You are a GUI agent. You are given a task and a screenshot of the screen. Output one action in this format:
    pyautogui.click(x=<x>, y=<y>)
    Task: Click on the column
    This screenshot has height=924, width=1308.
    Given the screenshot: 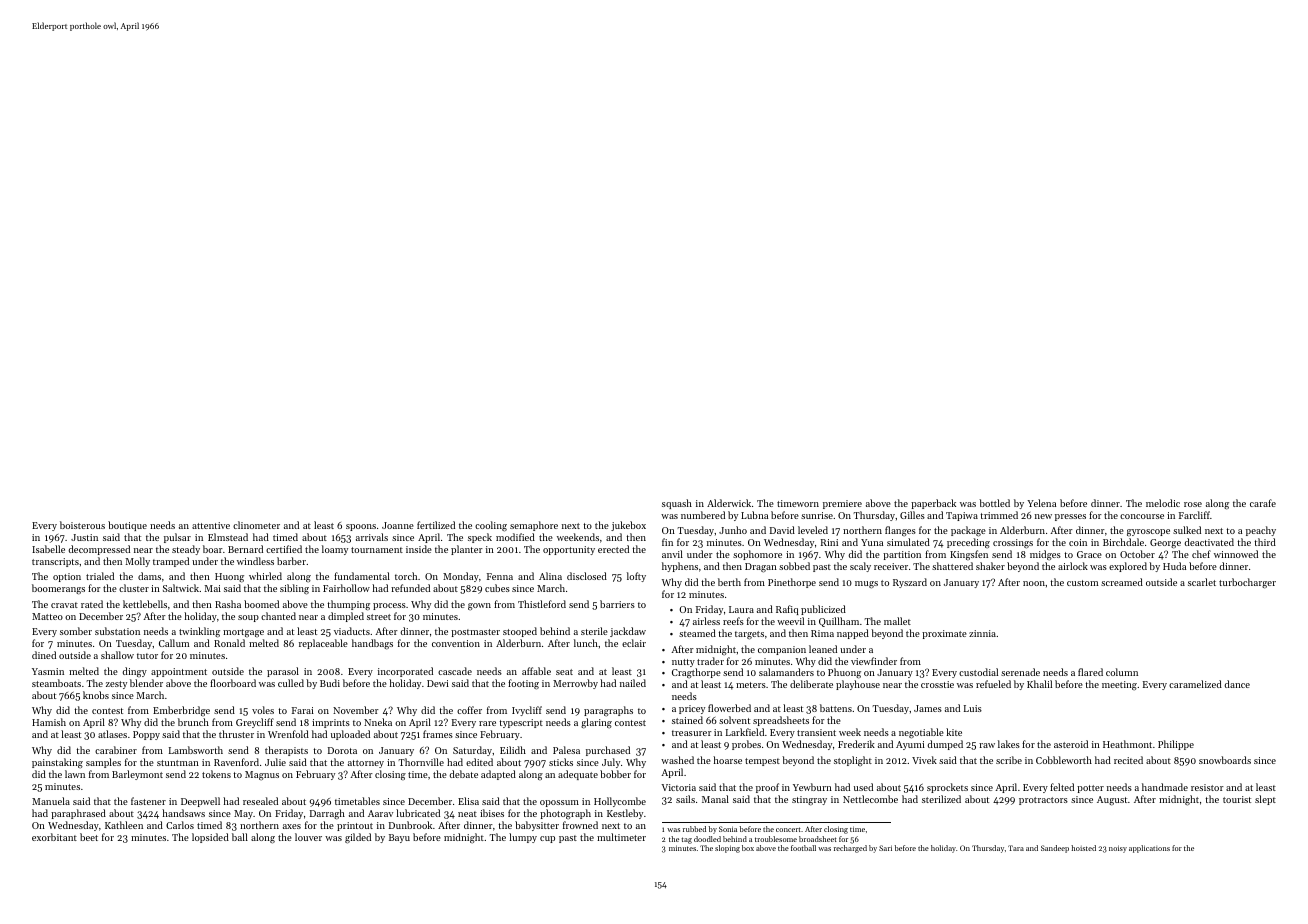 What is the action you would take?
    pyautogui.click(x=1122, y=672)
